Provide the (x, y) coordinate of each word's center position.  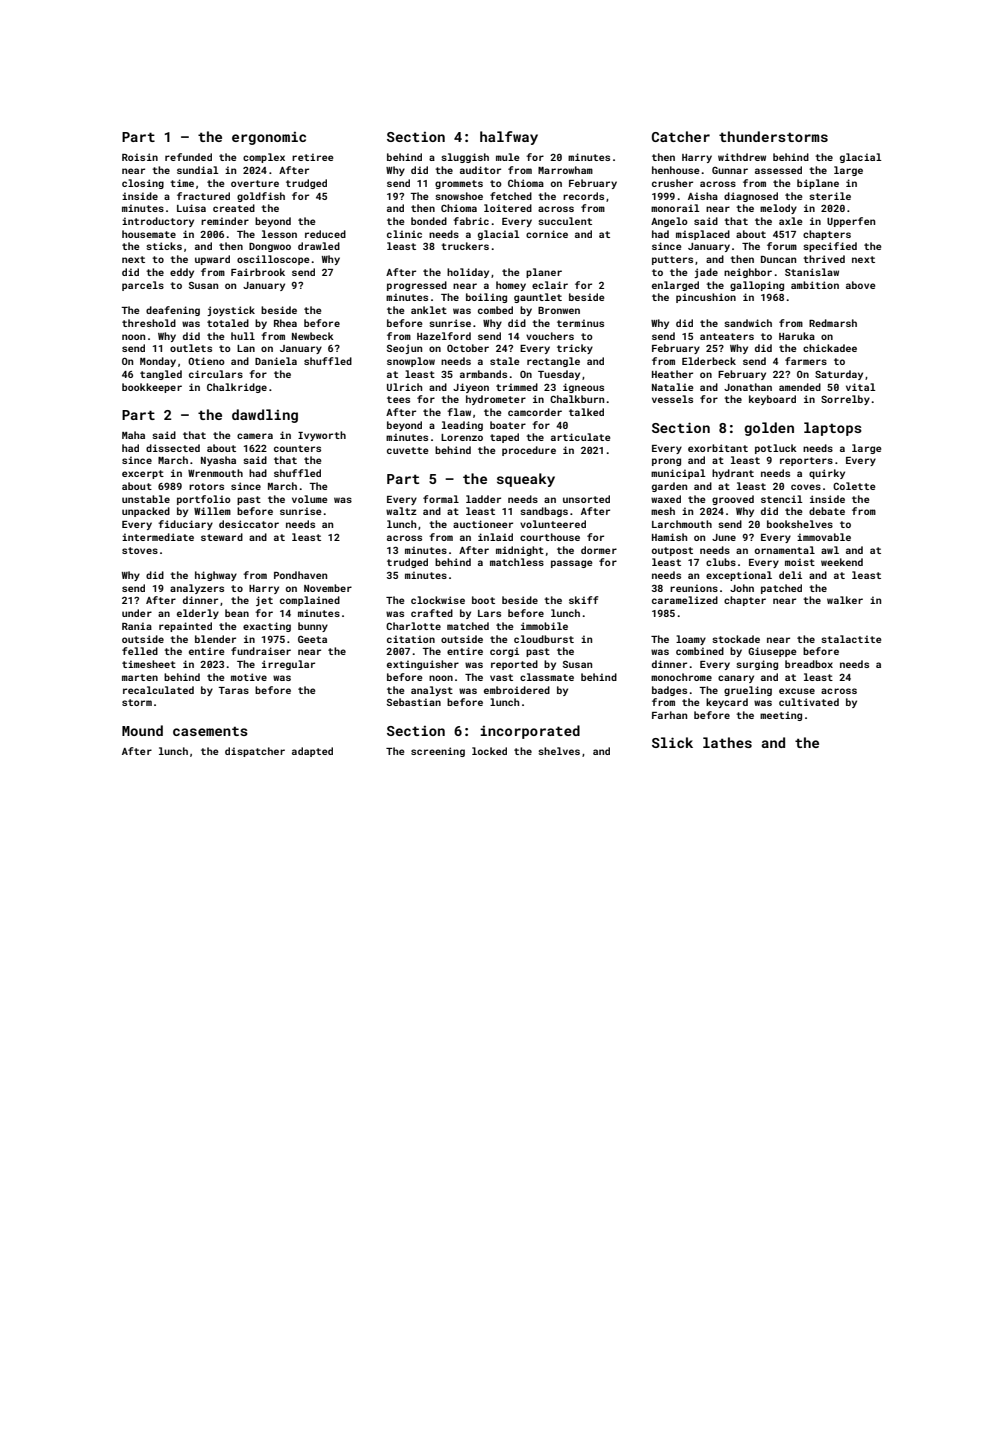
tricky (575, 349)
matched (468, 626)
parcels (143, 286)
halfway (509, 138)
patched (781, 589)
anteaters (727, 336)
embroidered (517, 690)
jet (264, 601)
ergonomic (269, 138)
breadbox (809, 664)
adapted (312, 752)
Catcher (681, 136)
